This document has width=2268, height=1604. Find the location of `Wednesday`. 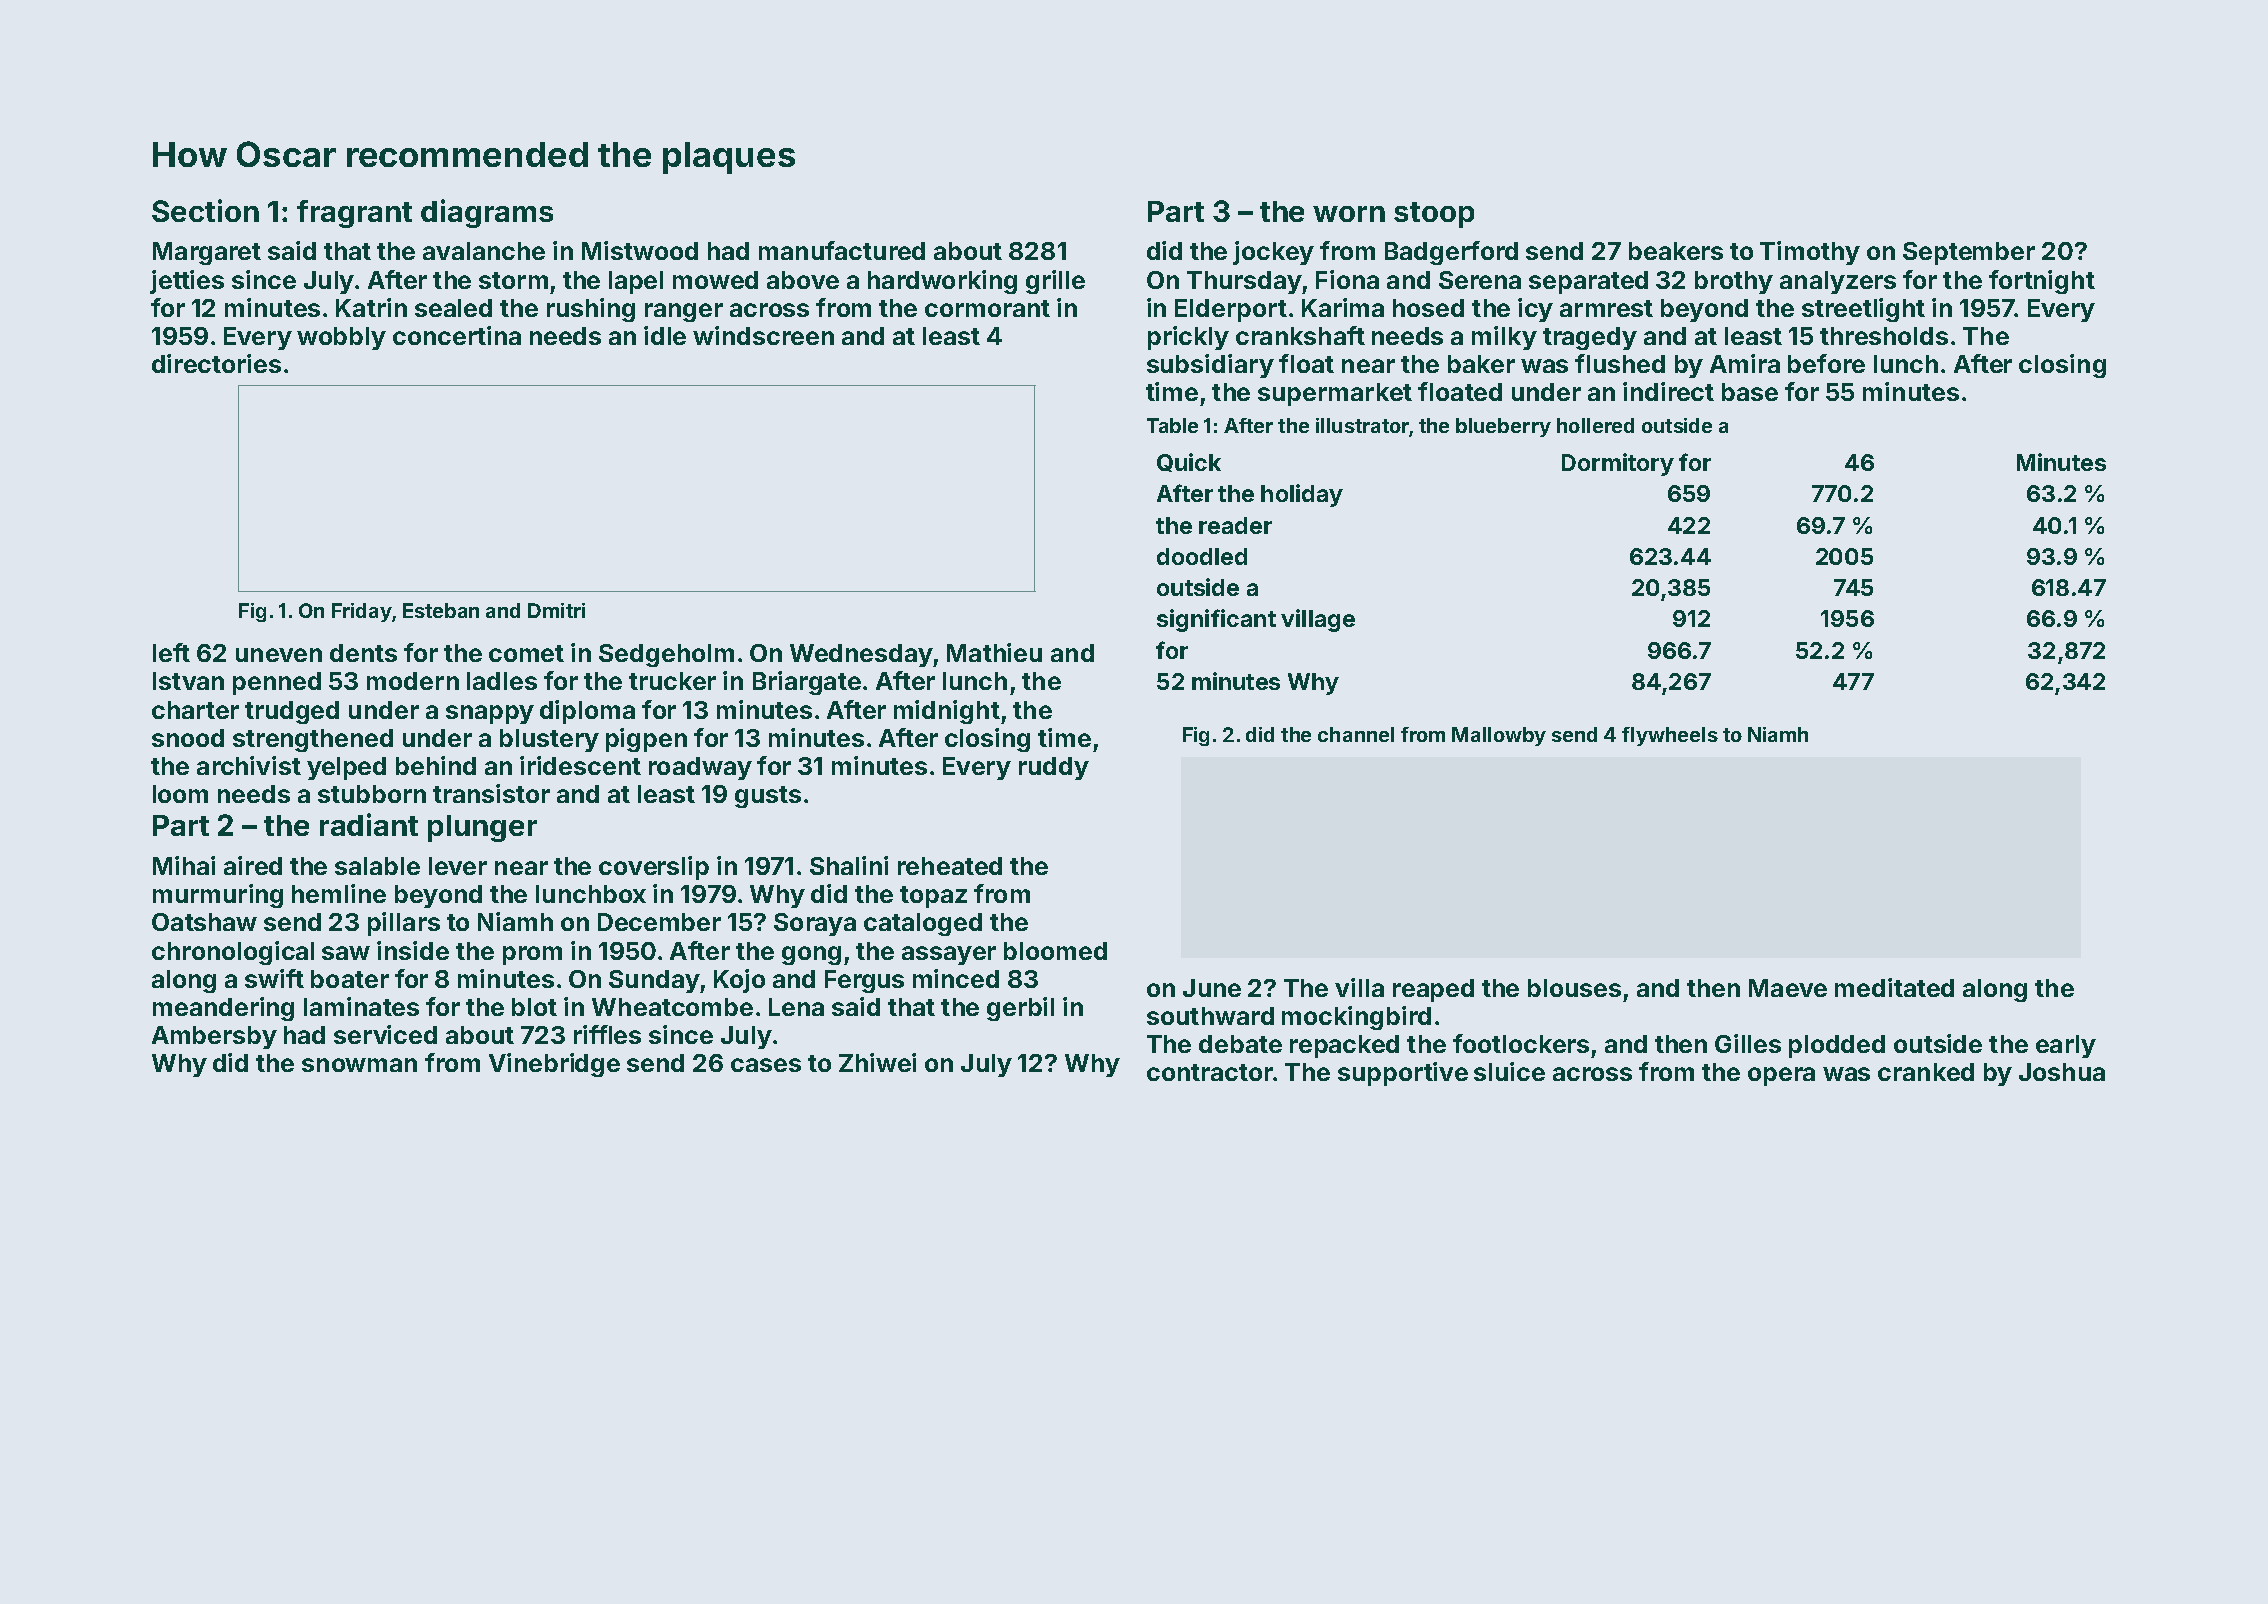

Wednesday is located at coordinates (861, 655).
